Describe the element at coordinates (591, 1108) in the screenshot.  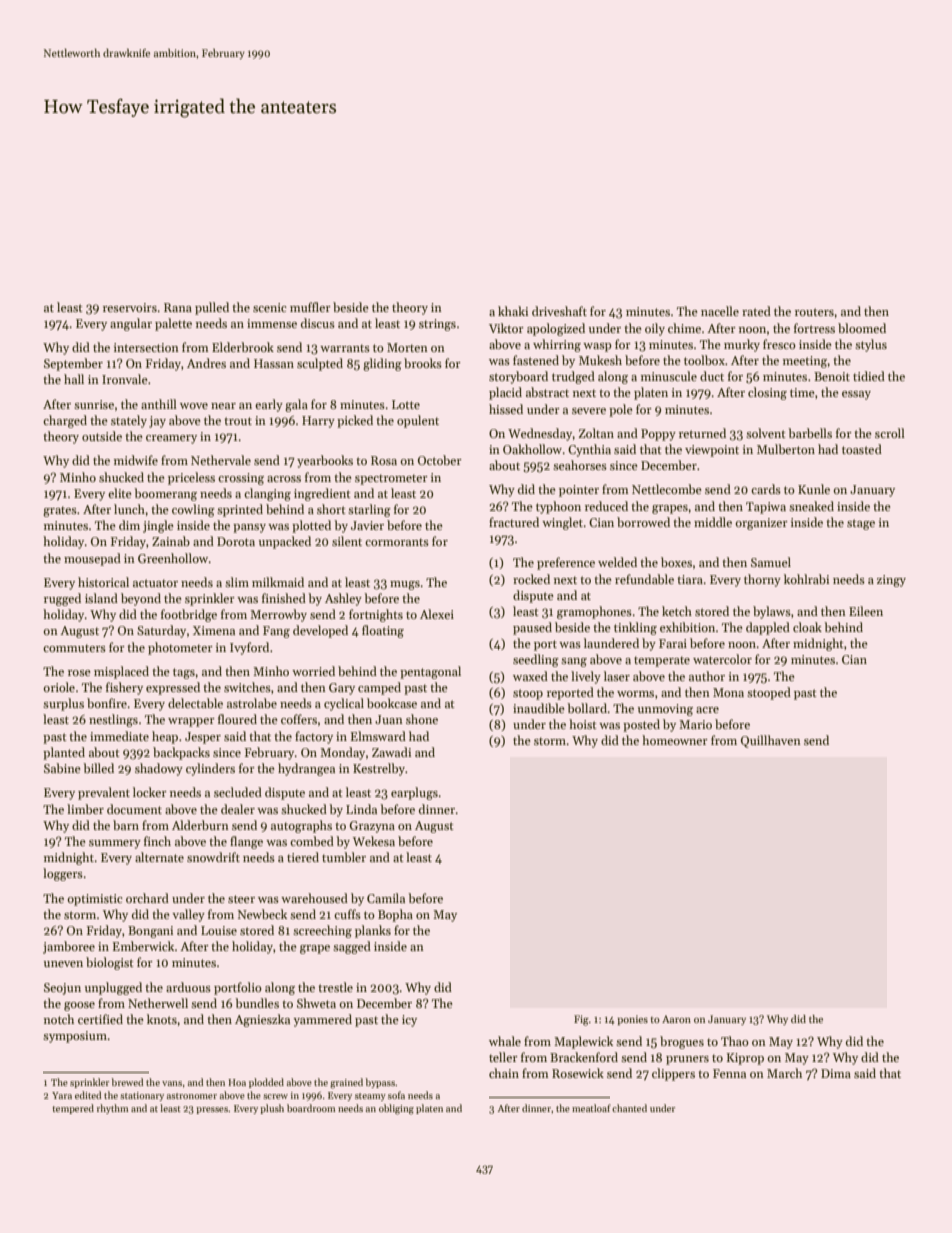
I see `meatloaf` at that location.
